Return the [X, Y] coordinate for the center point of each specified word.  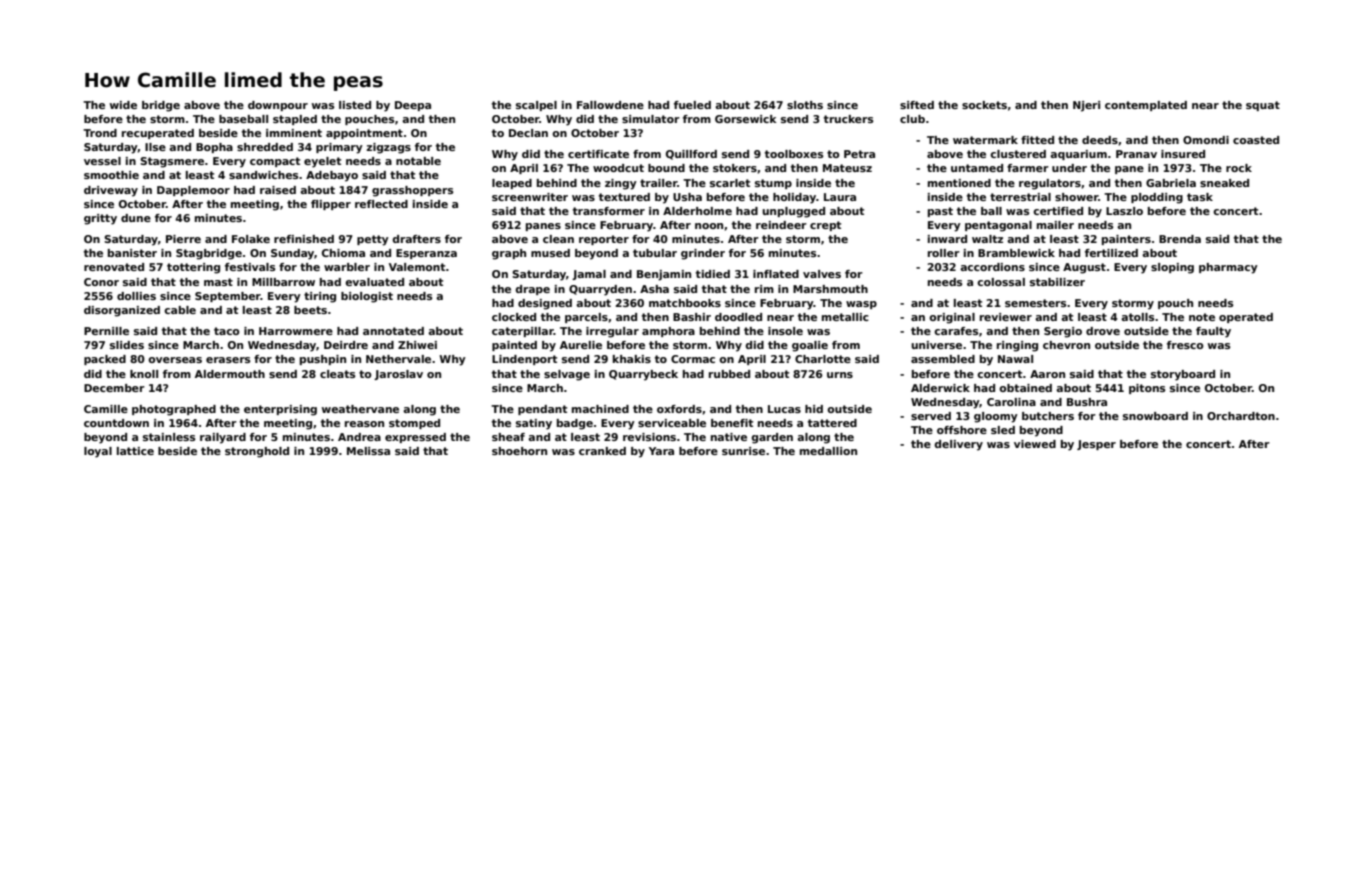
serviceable [672, 423]
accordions [992, 267]
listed [355, 105]
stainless [169, 437]
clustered [1018, 154]
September [228, 297]
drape [532, 290]
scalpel [536, 106]
